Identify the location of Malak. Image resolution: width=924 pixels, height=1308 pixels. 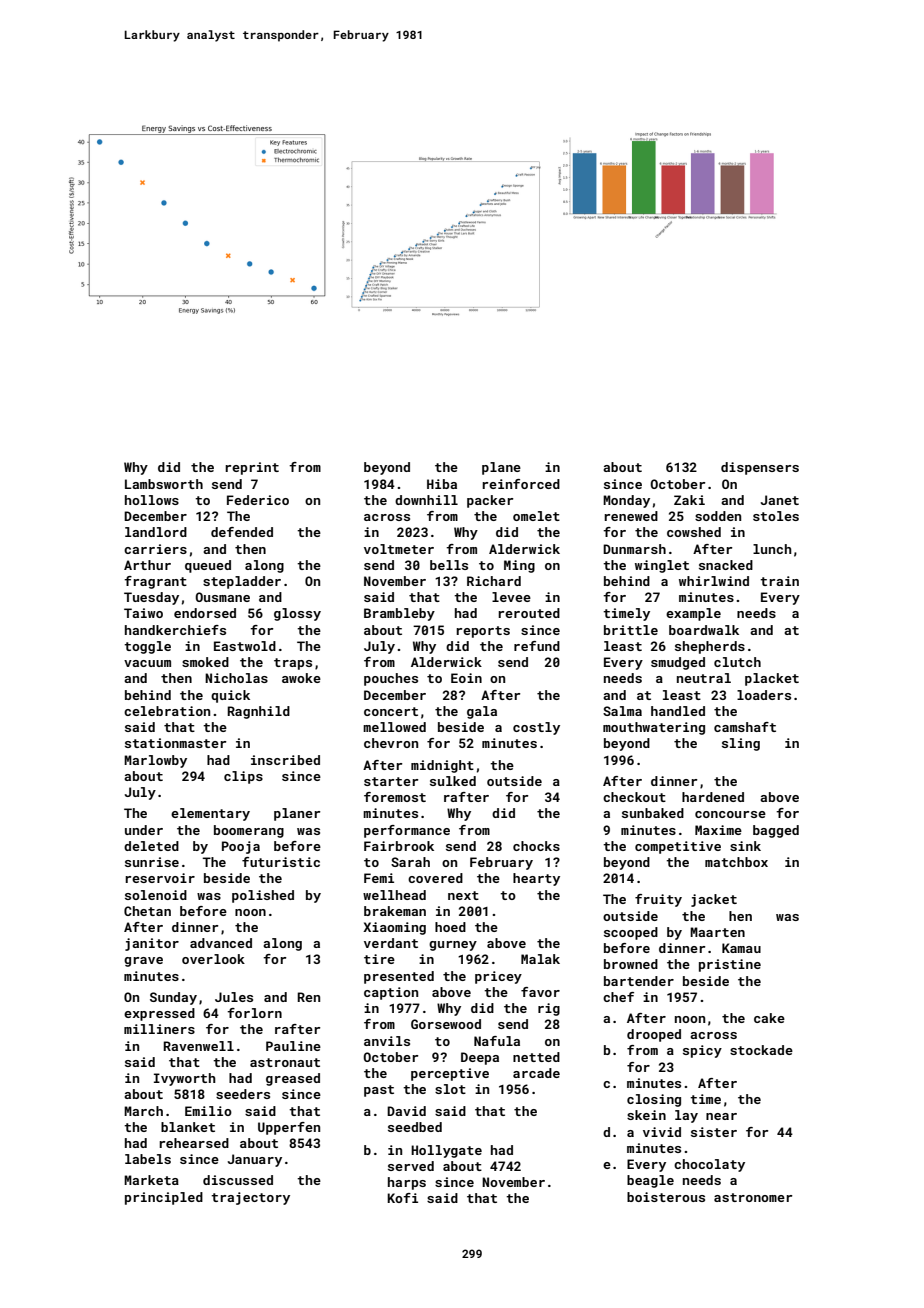
(540, 959).
